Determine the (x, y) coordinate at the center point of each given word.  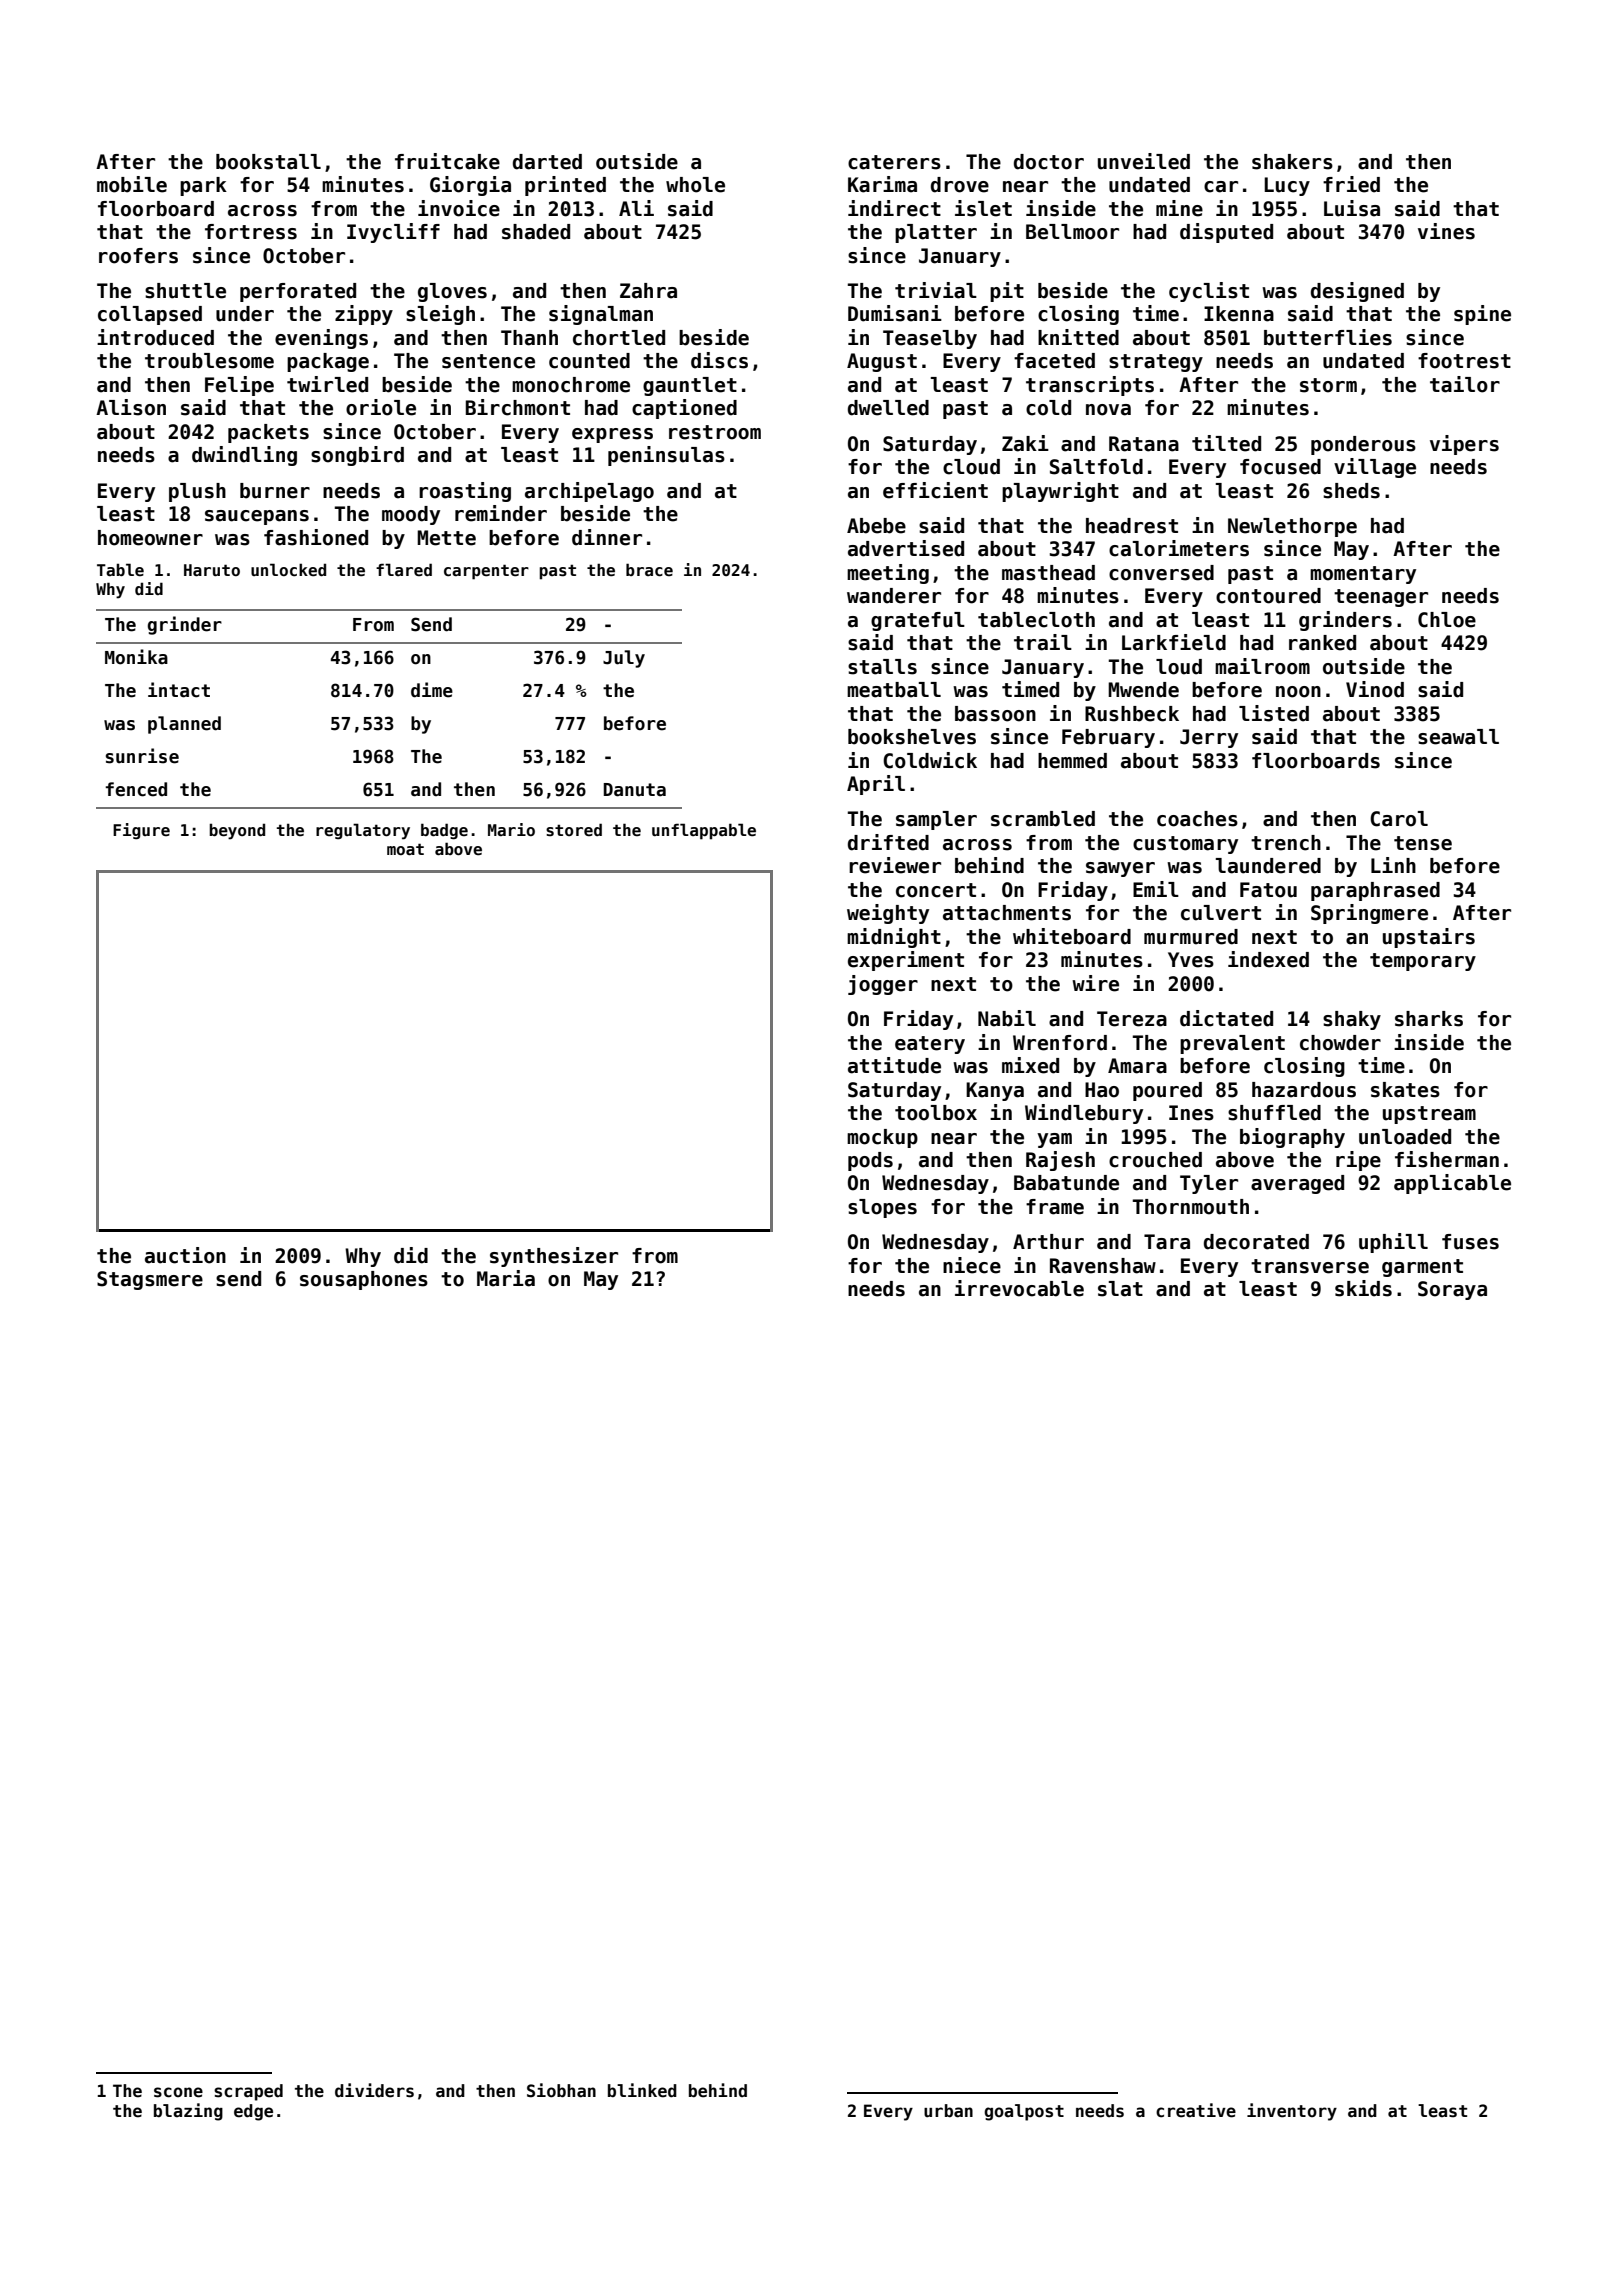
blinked (642, 2090)
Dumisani (895, 313)
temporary (1423, 962)
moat (405, 849)
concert (936, 890)
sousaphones (364, 1280)
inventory (1292, 2112)
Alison (131, 407)
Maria (506, 1278)
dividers (374, 2090)
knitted (1078, 337)
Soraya (1452, 1290)
